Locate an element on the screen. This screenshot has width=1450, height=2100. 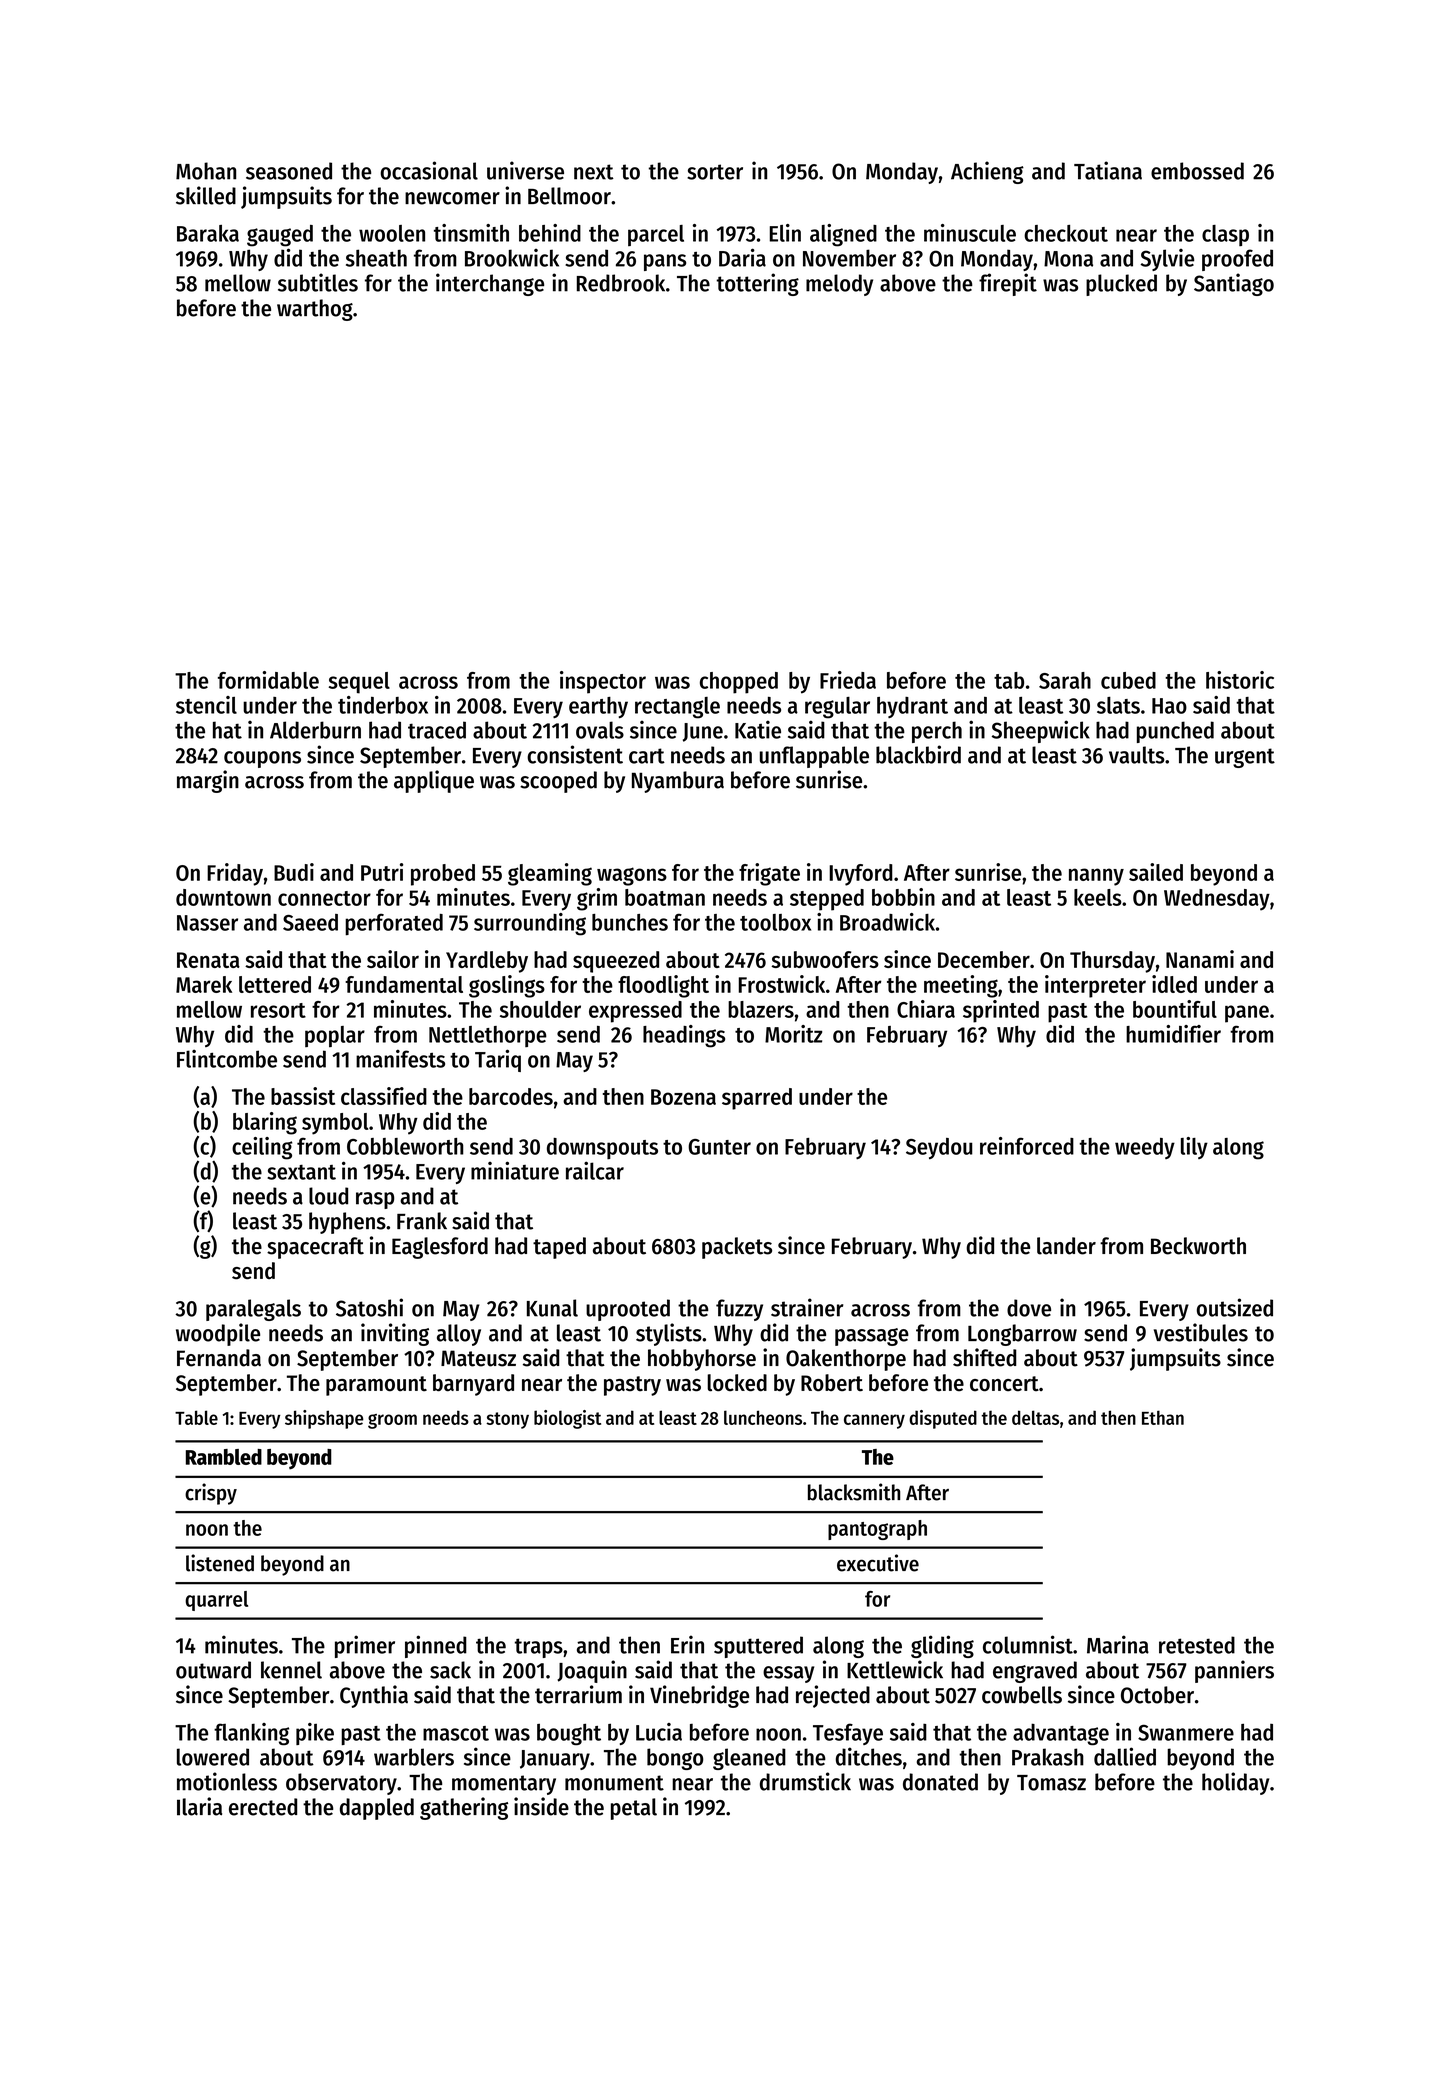
Achieng is located at coordinates (987, 172).
